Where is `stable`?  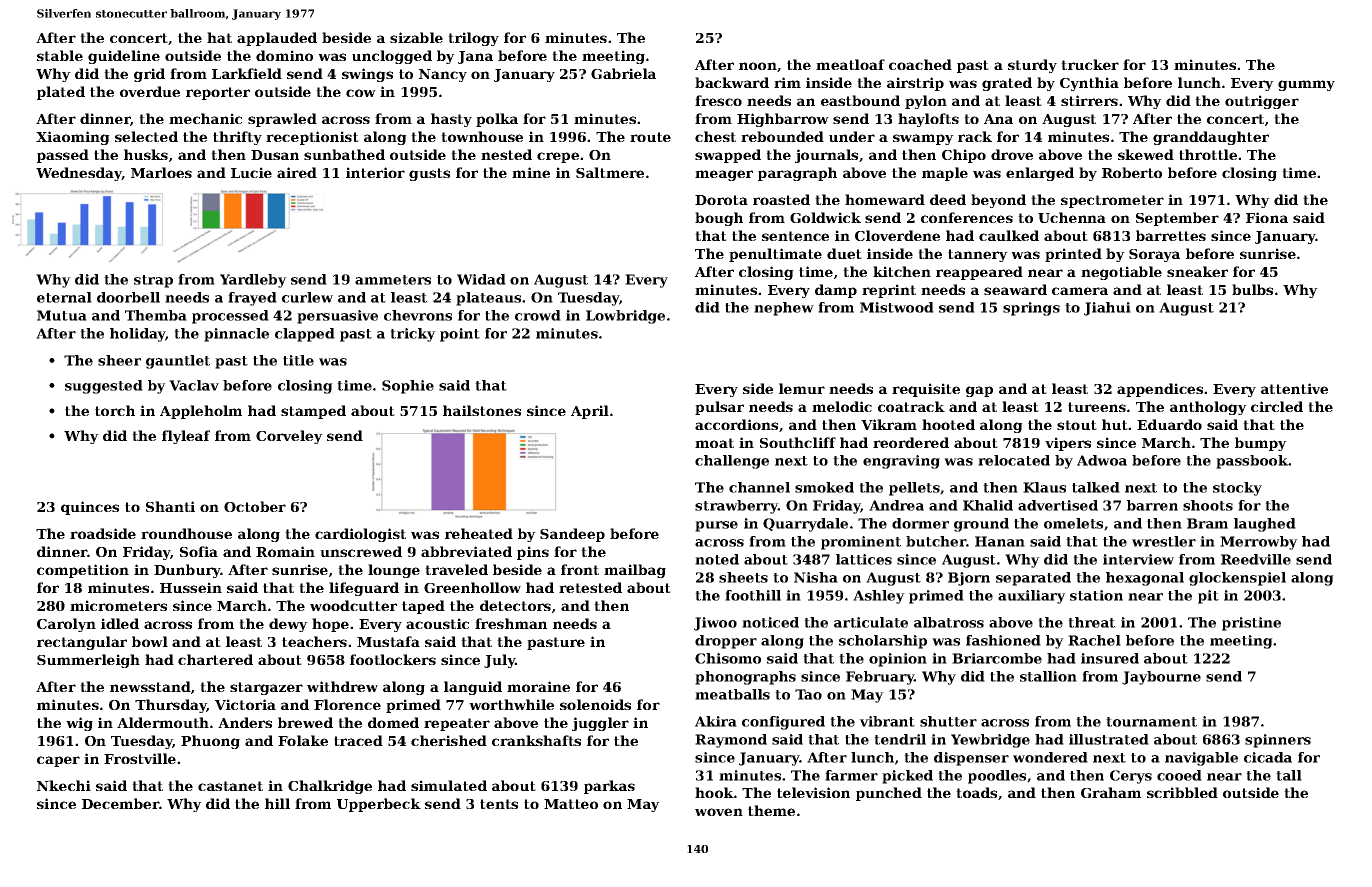
stable is located at coordinates (60, 55).
